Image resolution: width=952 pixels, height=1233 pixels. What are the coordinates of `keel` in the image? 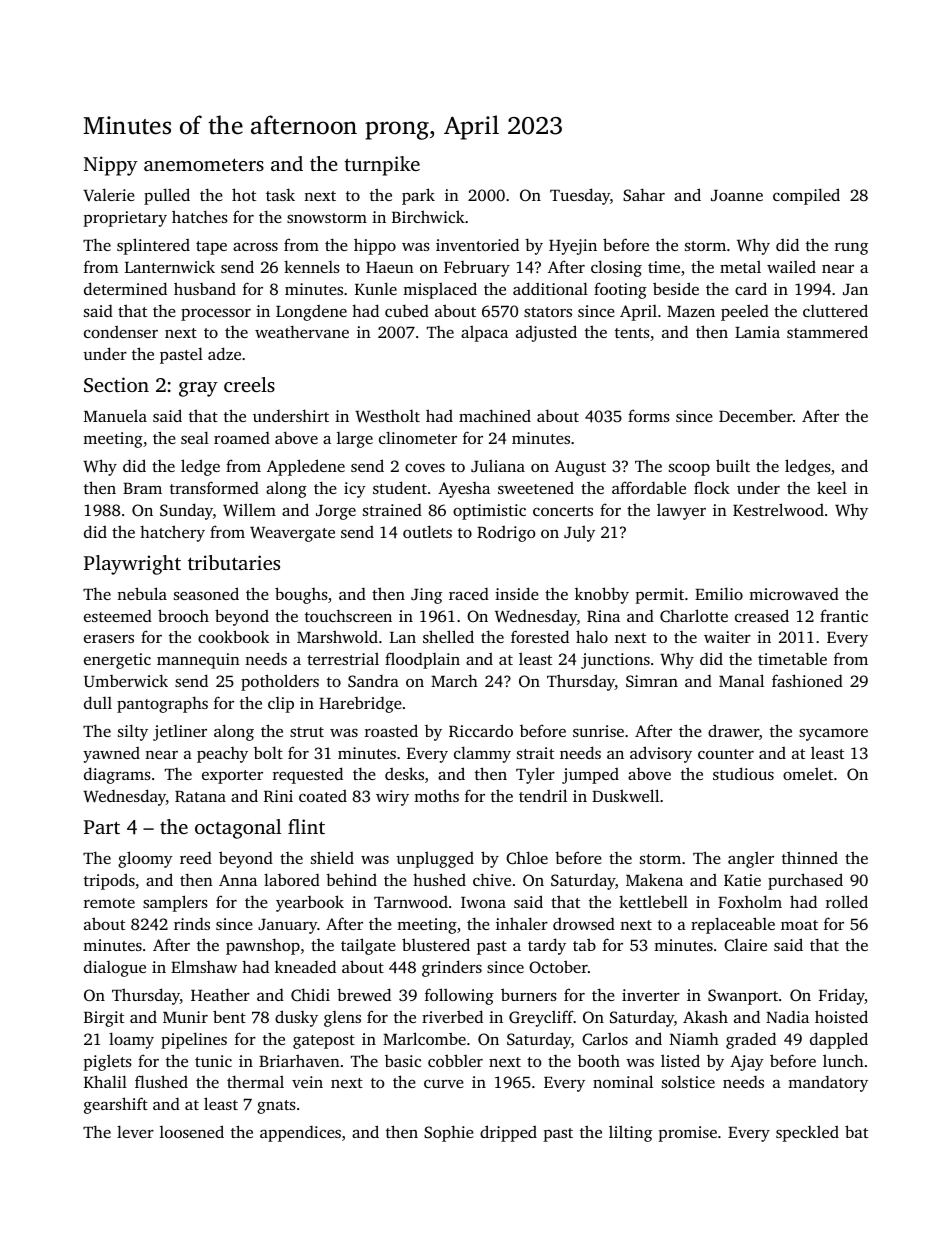 It's located at (832, 487).
